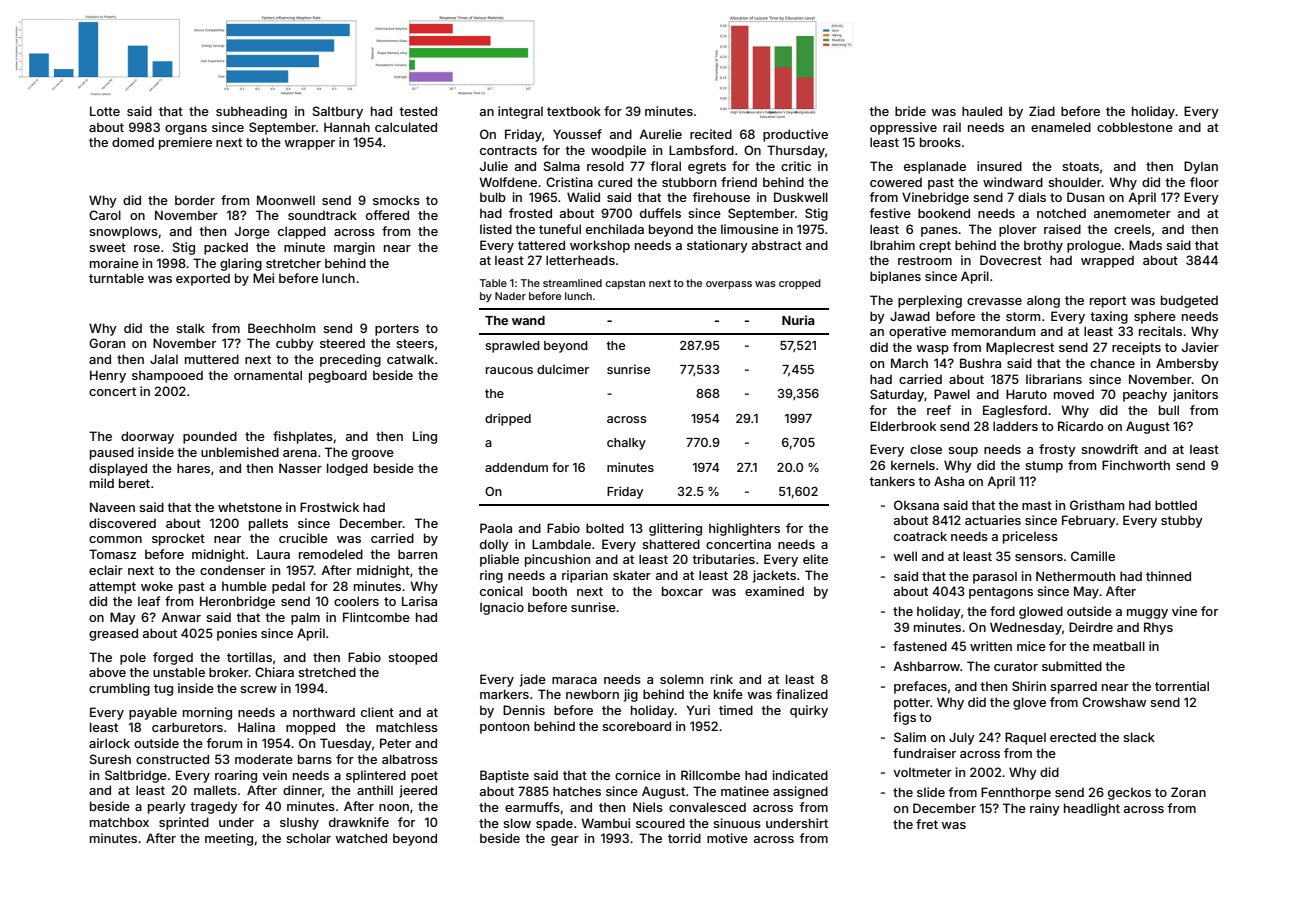 The image size is (1308, 924). I want to click on Julie, so click(494, 166).
